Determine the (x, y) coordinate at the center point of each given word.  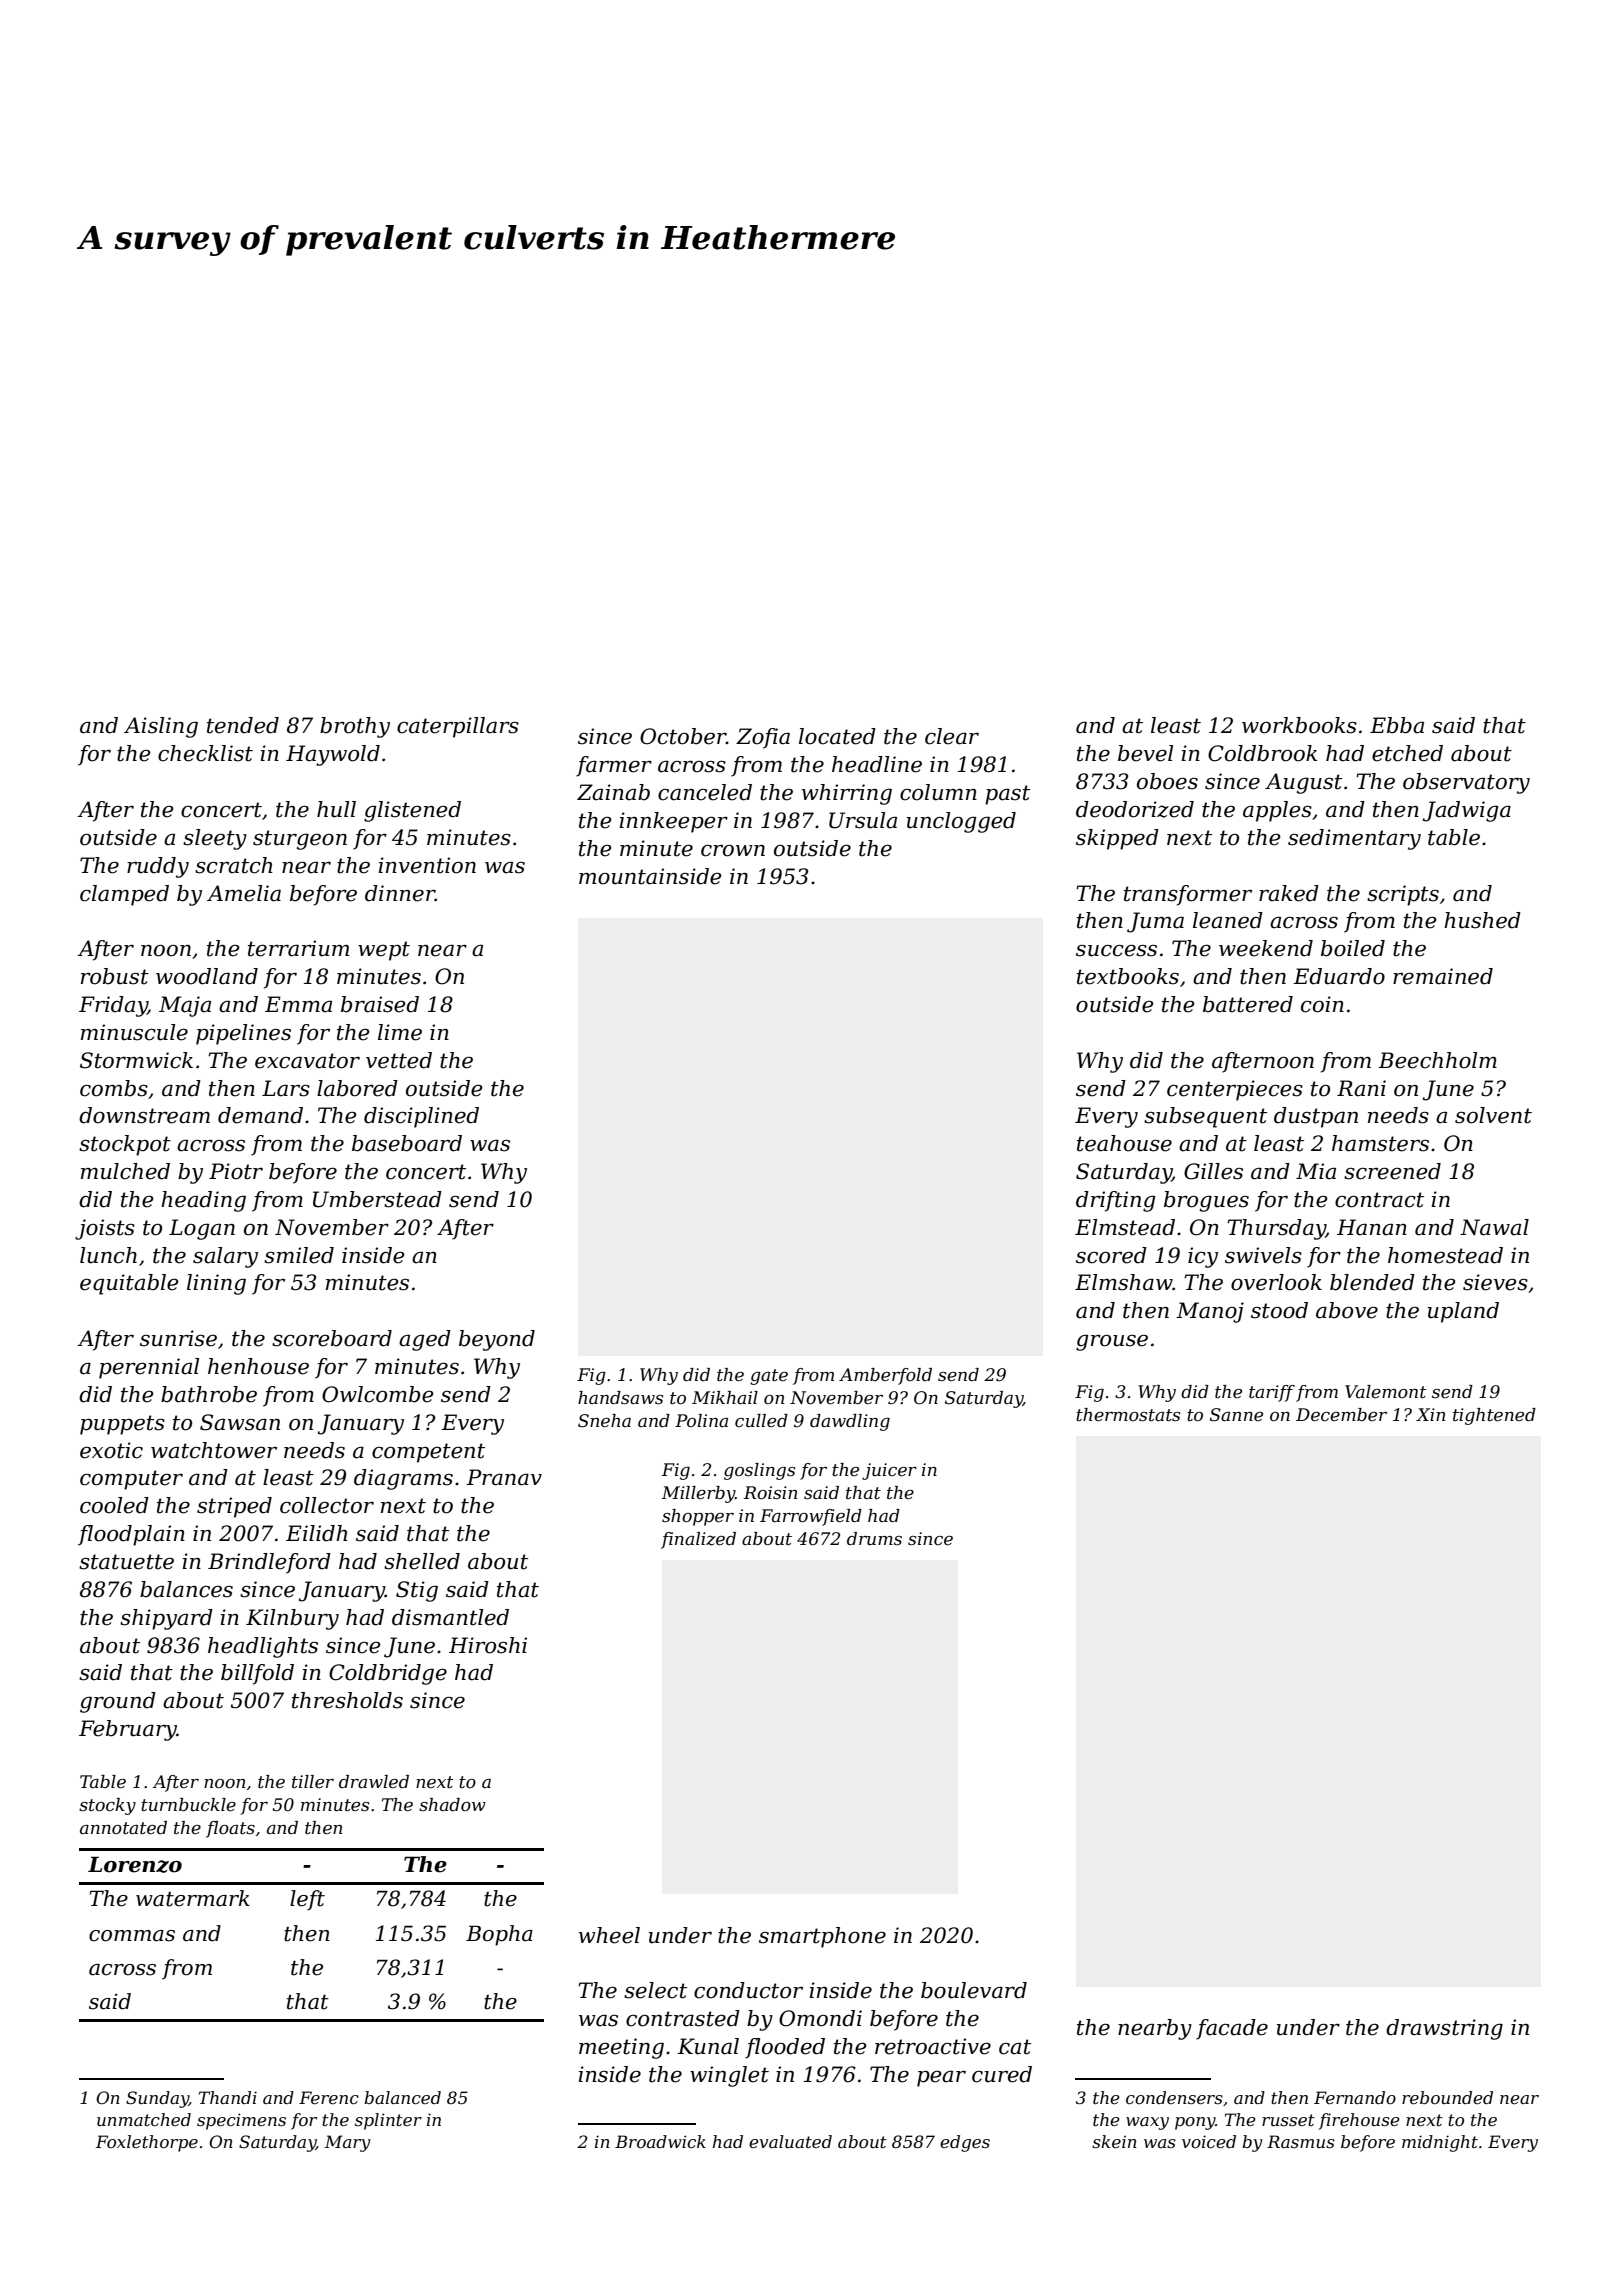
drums (874, 1538)
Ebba (1397, 725)
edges (965, 2143)
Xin (1430, 1414)
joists (105, 1229)
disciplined (421, 1117)
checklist (205, 753)
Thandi (228, 2097)
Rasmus (1301, 2141)
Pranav (504, 1477)
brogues (1206, 1201)
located (837, 736)
